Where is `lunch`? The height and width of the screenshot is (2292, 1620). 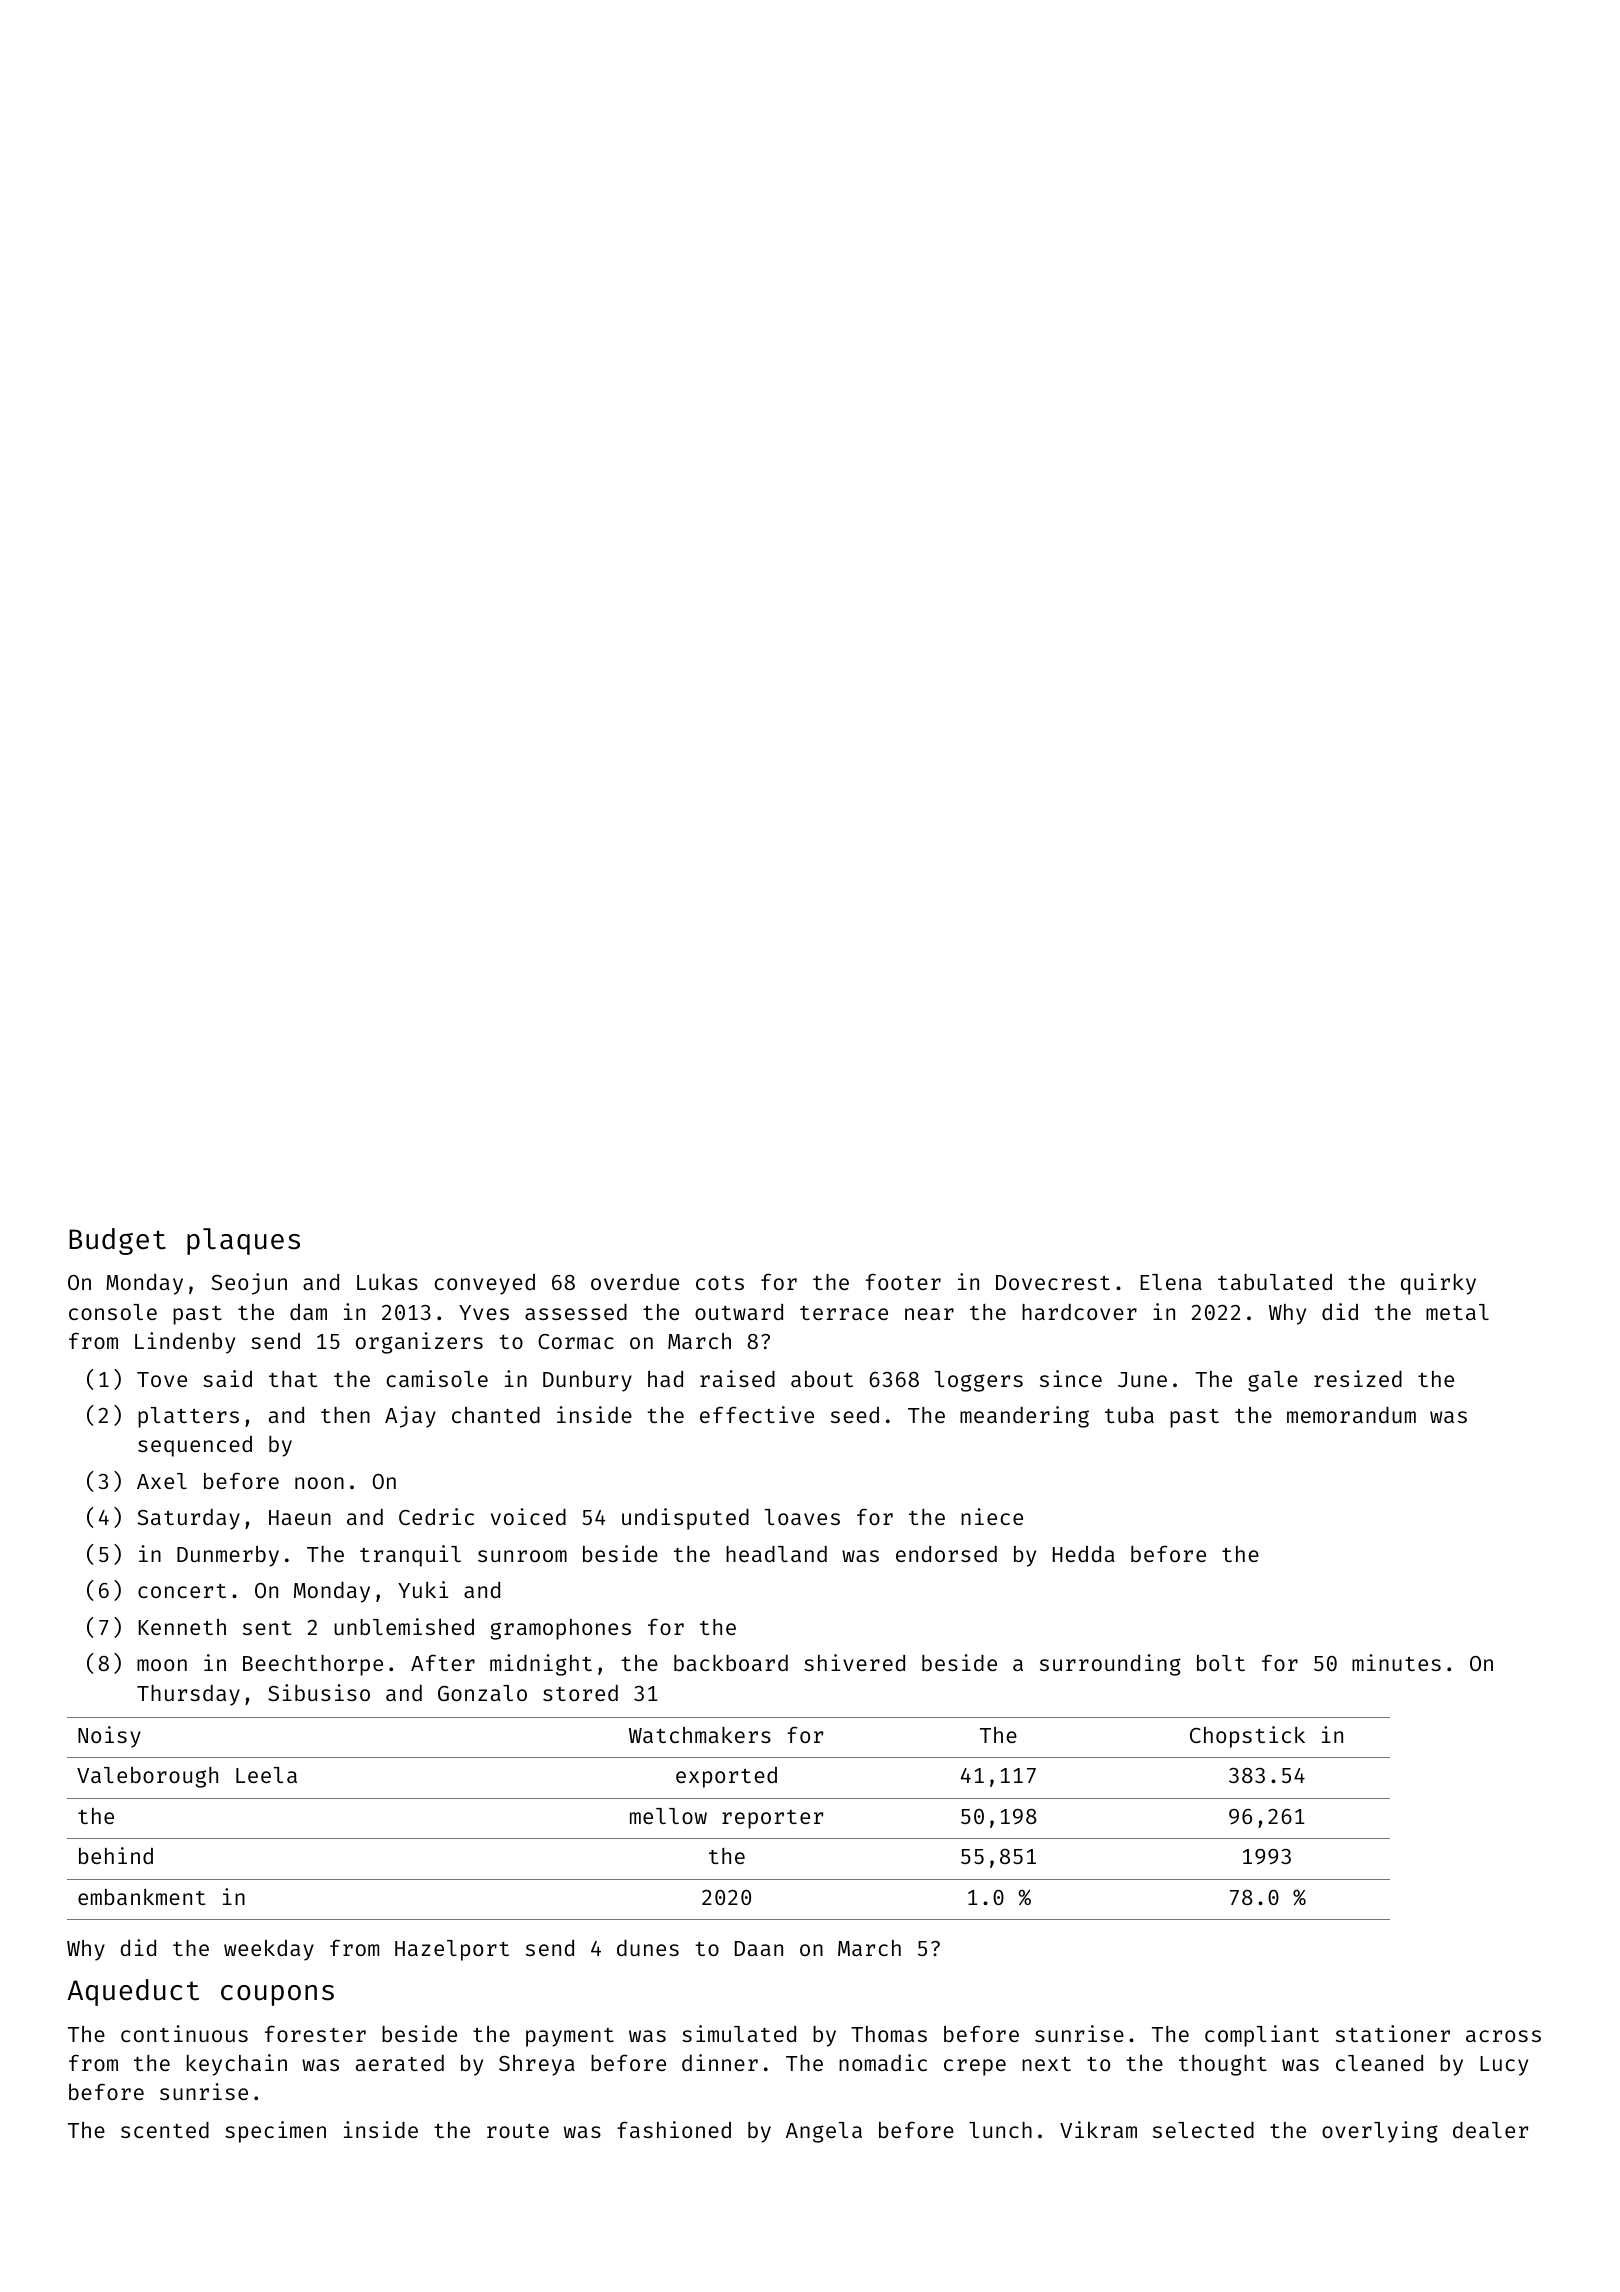 lunch is located at coordinates (1000, 2130).
